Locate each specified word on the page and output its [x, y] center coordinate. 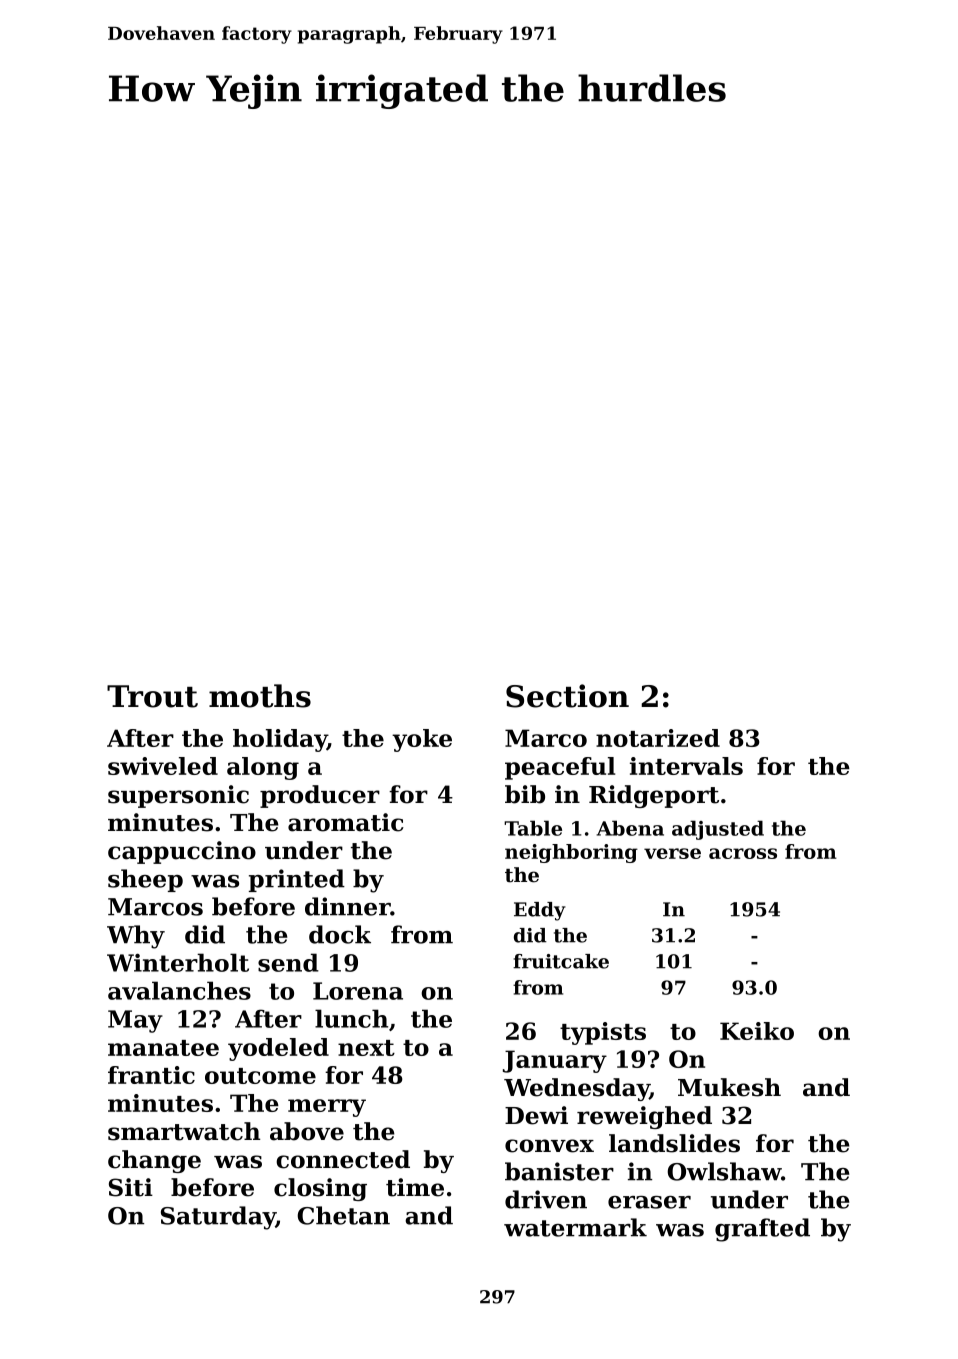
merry [327, 1108]
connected [343, 1159]
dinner [348, 906]
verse [672, 853]
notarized [658, 738]
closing [320, 1189]
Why [136, 937]
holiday [280, 740]
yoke [422, 740]
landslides [674, 1143]
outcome [260, 1076]
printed [297, 880]
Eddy [540, 911]
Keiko [757, 1031]
